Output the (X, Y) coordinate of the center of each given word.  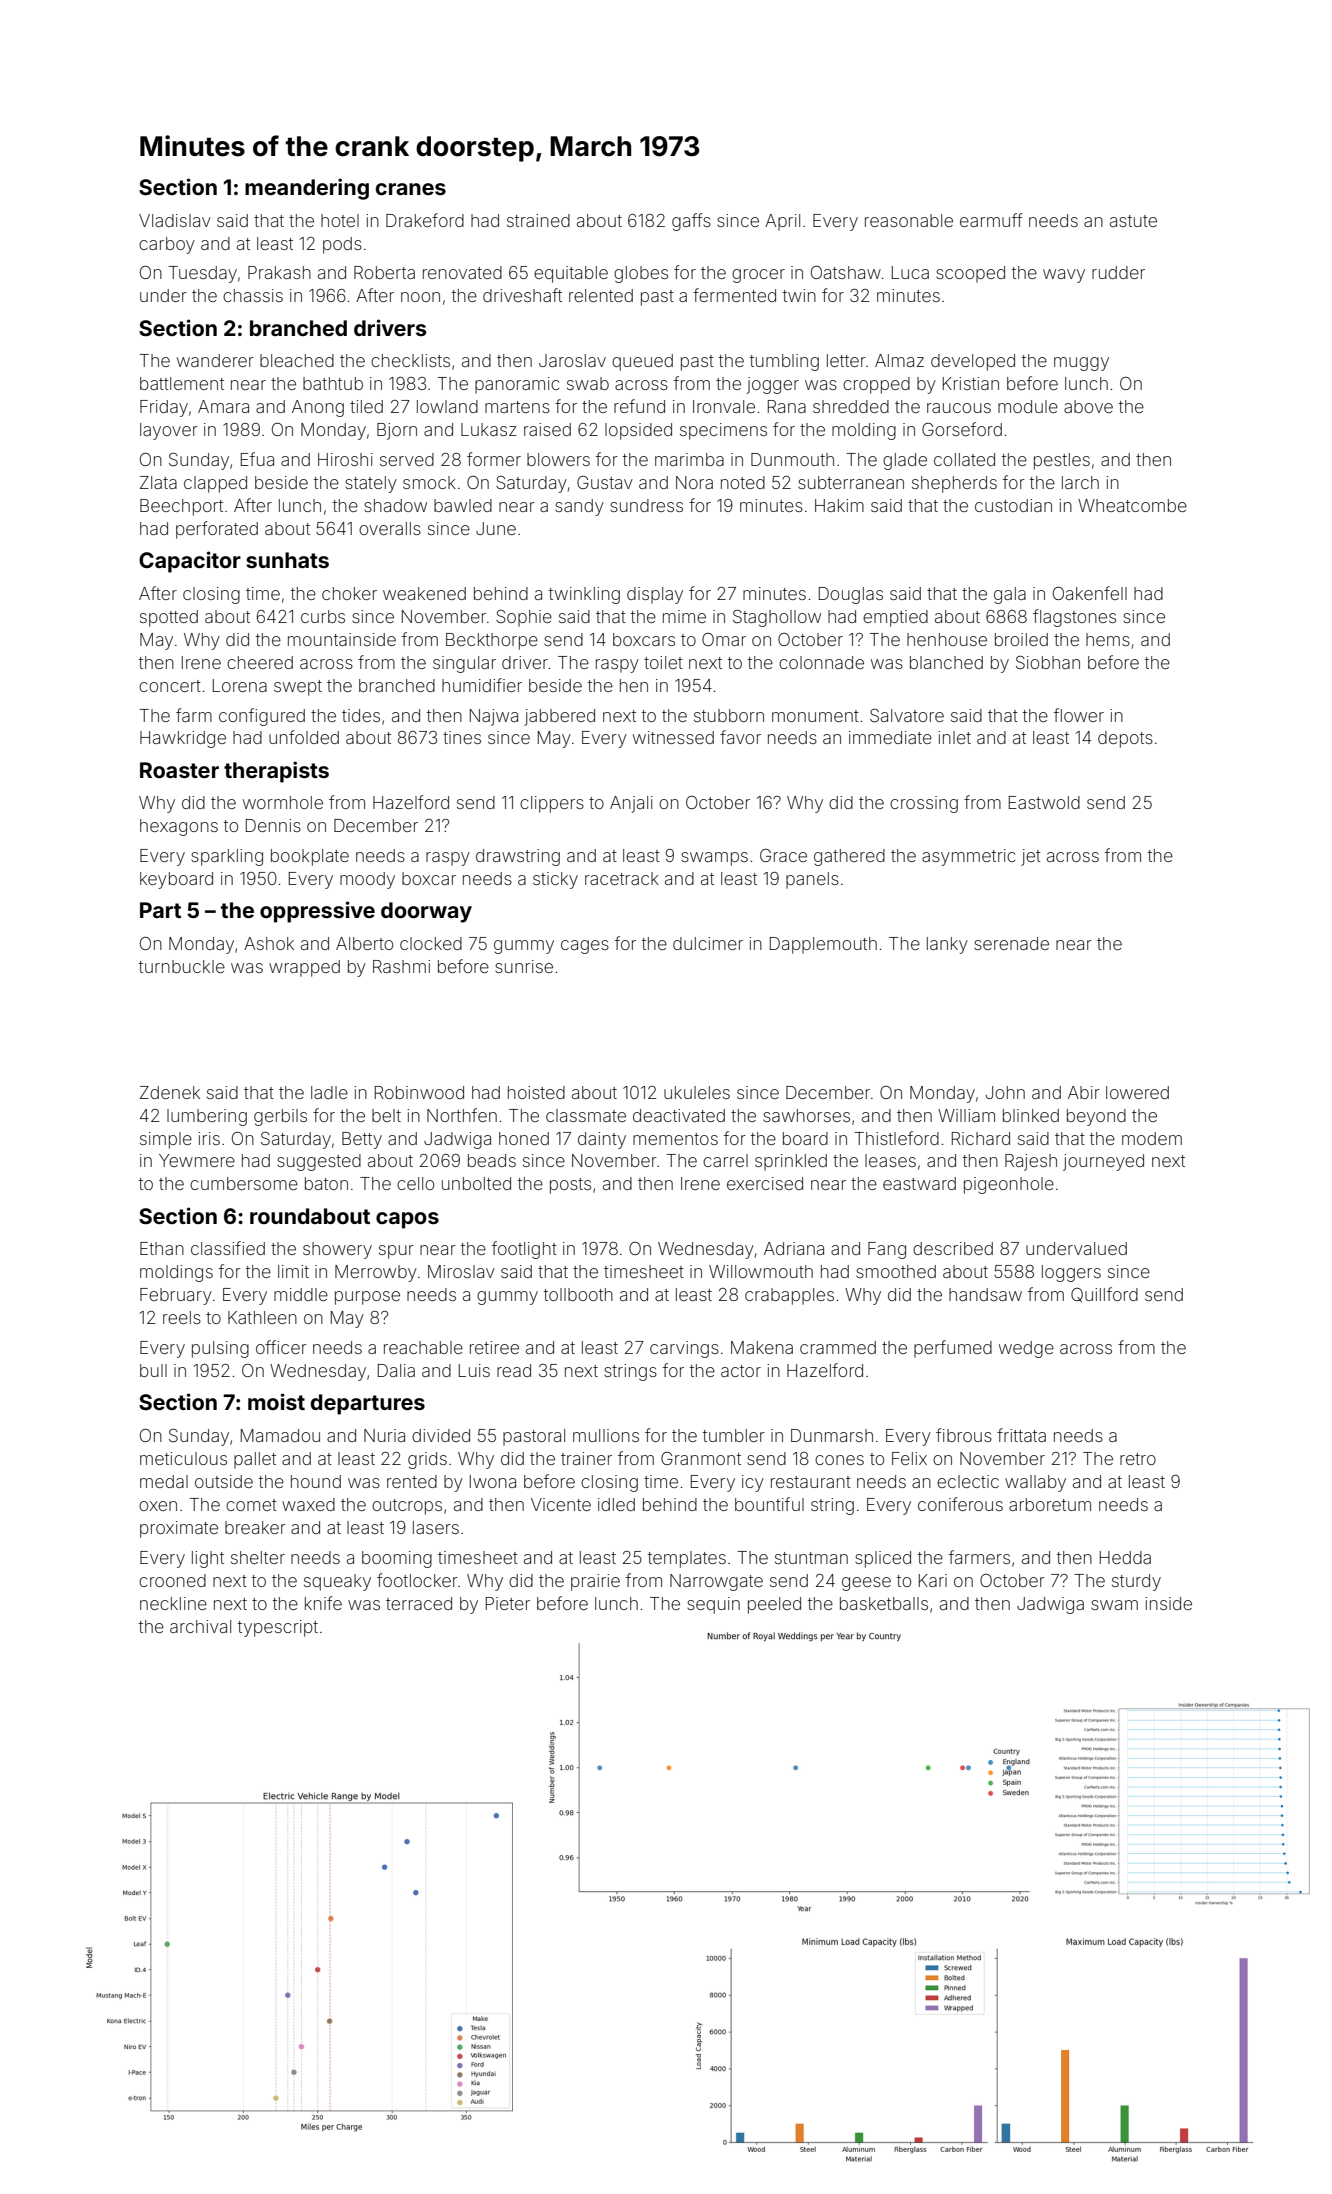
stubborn (729, 715)
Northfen (462, 1115)
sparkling (227, 857)
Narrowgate (716, 1582)
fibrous (964, 1435)
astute (1133, 221)
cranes (411, 189)
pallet (255, 1460)
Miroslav (461, 1271)
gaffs (691, 222)
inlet (954, 737)
